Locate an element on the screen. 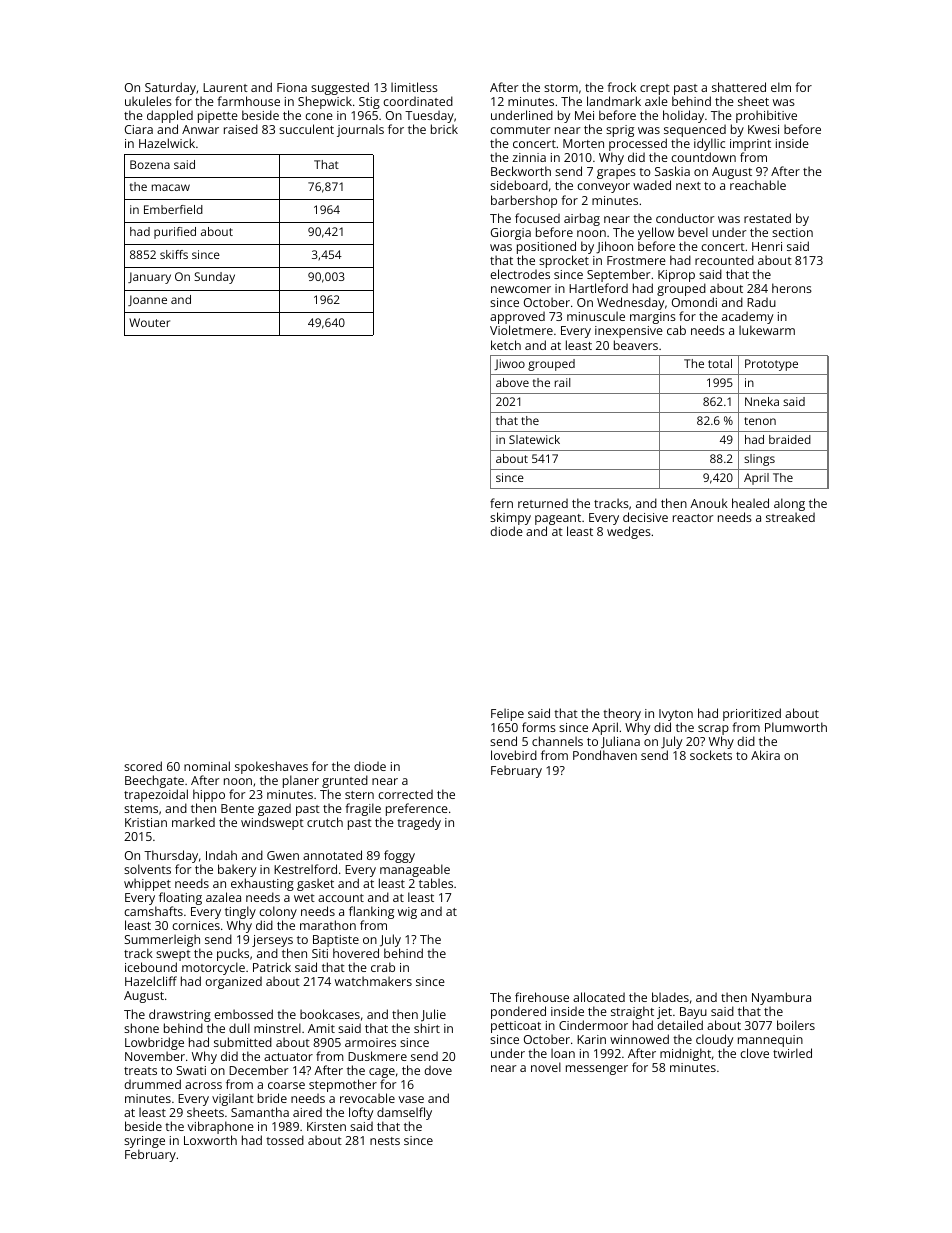 This screenshot has height=1233, width=952. elm is located at coordinates (781, 87).
